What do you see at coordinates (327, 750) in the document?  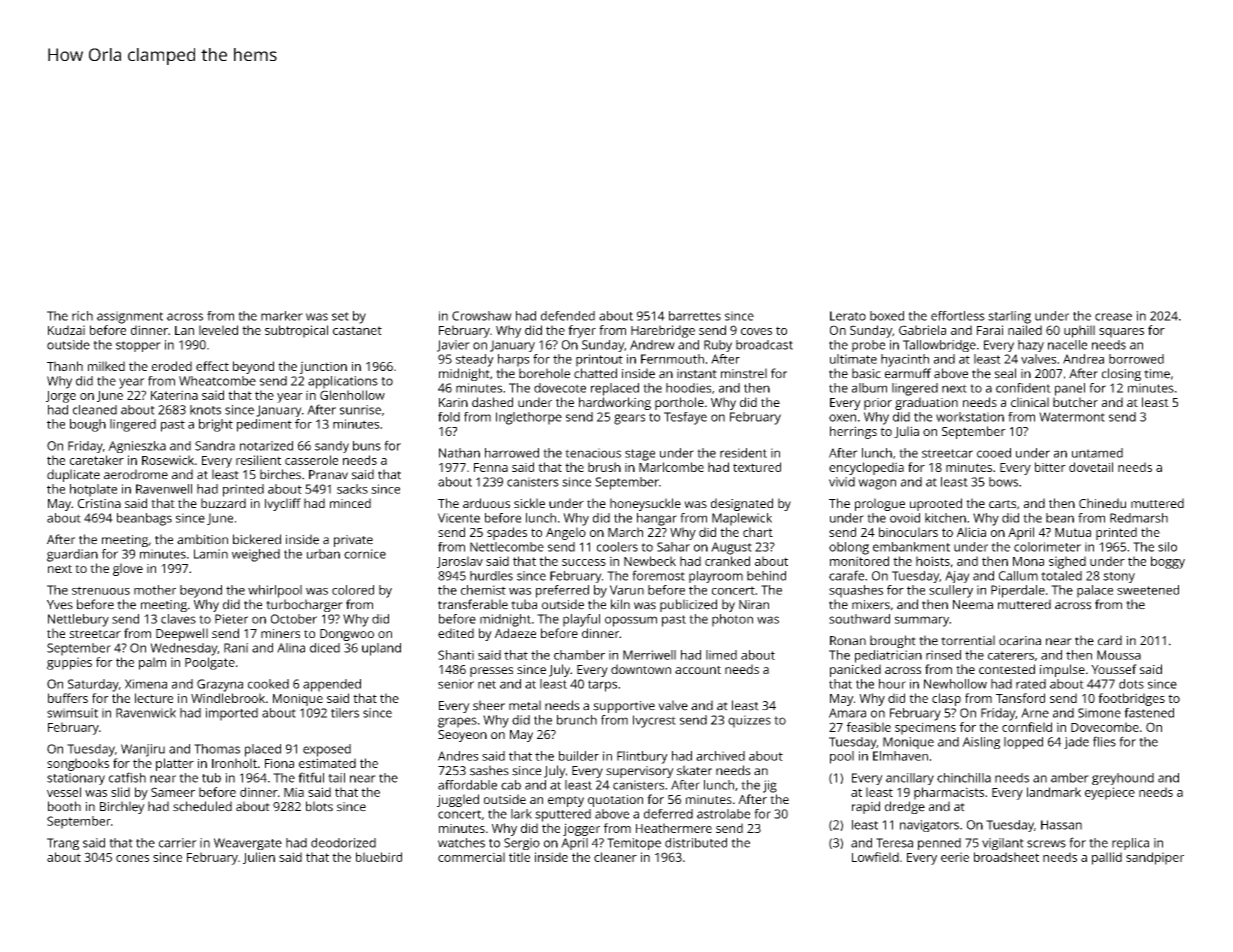 I see `exposed` at bounding box center [327, 750].
